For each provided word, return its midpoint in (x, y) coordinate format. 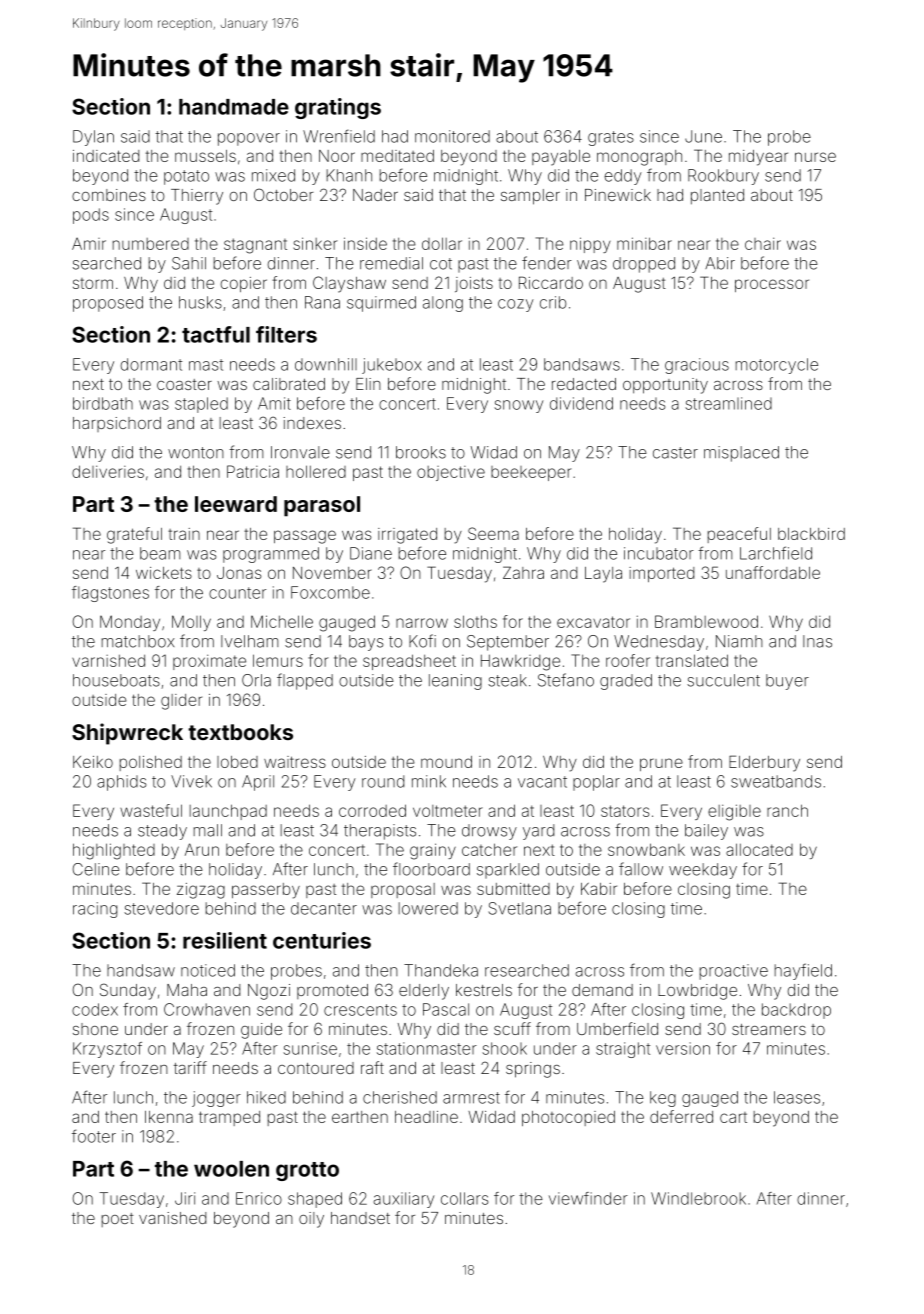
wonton (196, 453)
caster (675, 453)
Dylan (93, 138)
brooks (421, 452)
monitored (452, 136)
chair (763, 243)
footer (94, 1136)
